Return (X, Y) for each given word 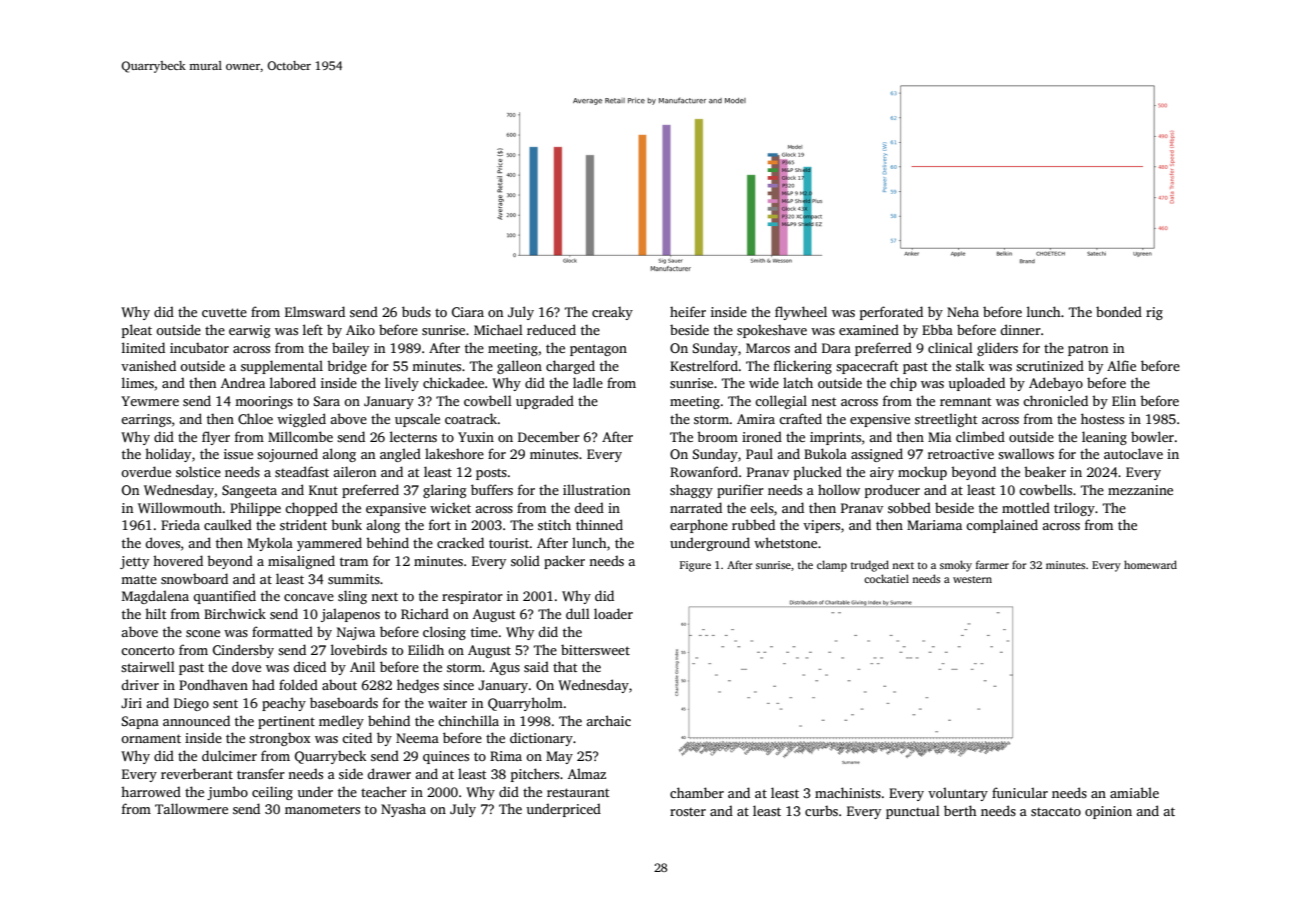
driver (140, 684)
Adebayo (1056, 384)
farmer (992, 564)
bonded (1119, 311)
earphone (699, 526)
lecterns (413, 436)
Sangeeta (249, 491)
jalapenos (350, 615)
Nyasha (403, 810)
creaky (612, 313)
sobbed (909, 507)
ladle (588, 382)
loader (613, 613)
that (565, 666)
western (972, 579)
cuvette (224, 312)
